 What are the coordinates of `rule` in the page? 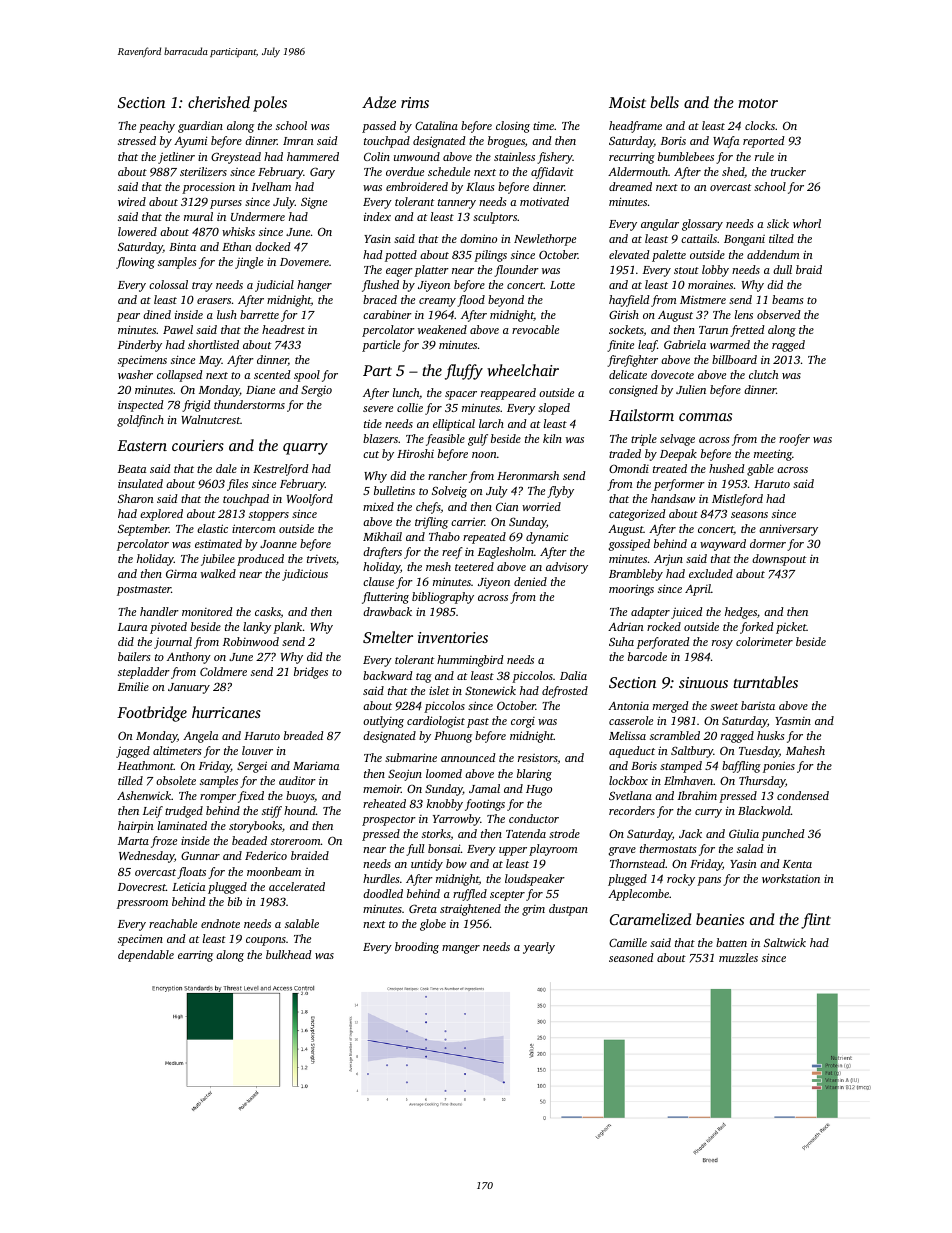 It's located at (764, 156).
